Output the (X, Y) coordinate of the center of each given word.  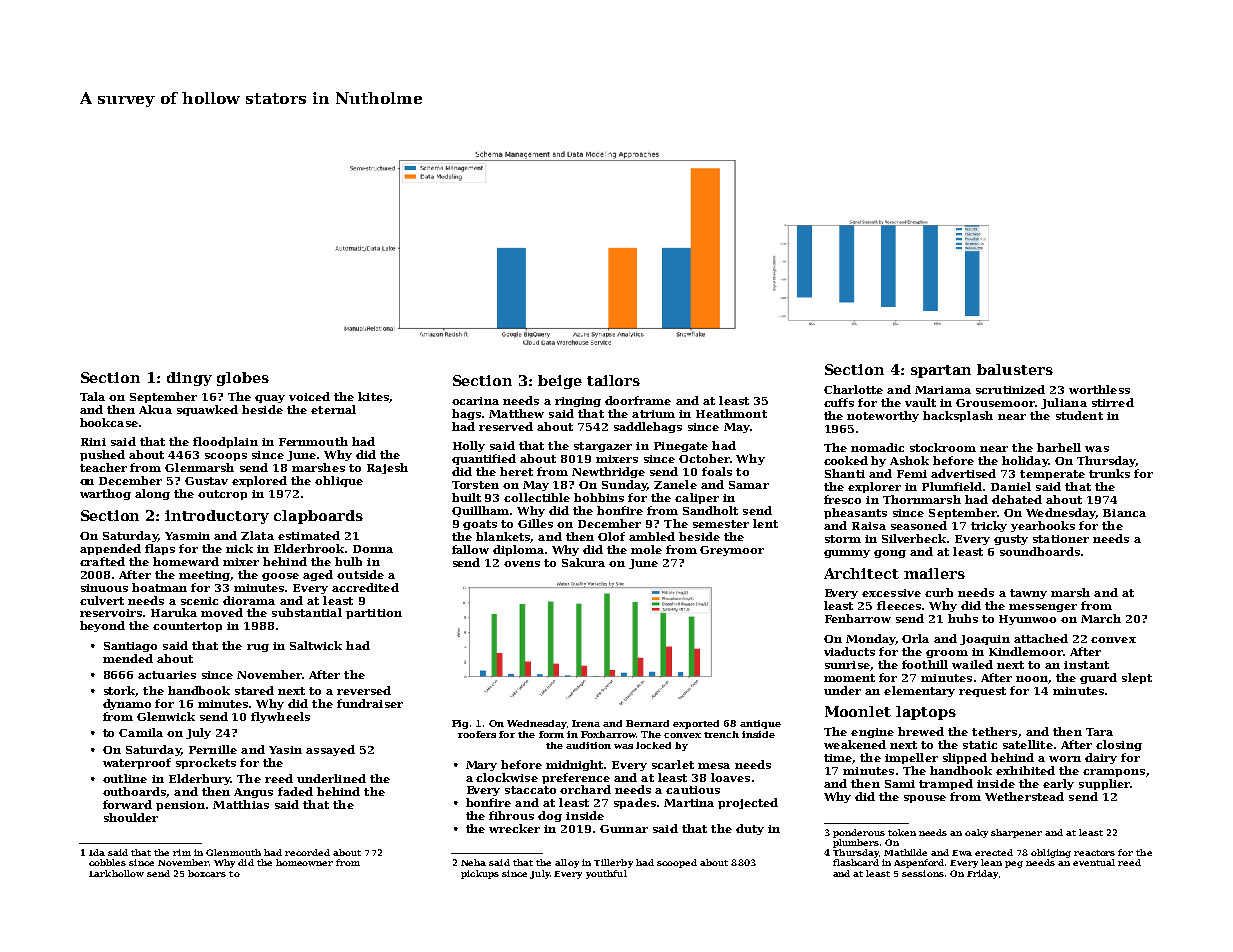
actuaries (167, 675)
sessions (923, 873)
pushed (102, 455)
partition (374, 614)
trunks (1109, 473)
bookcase (109, 422)
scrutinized (1010, 389)
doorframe (638, 400)
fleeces (899, 605)
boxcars (207, 873)
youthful (606, 874)
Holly (469, 446)
